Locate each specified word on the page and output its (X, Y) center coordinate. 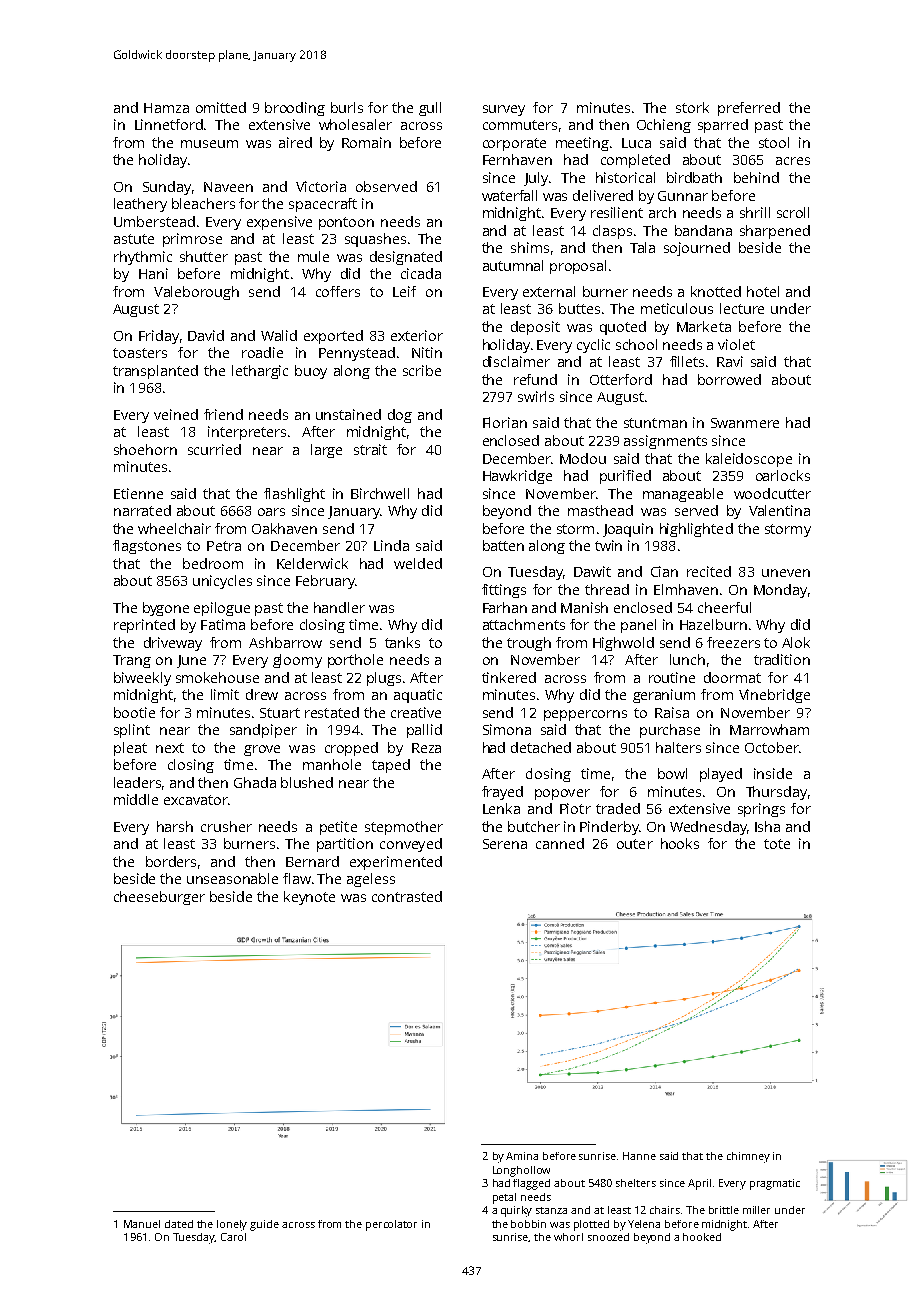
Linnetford (169, 124)
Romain (366, 142)
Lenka (501, 808)
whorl (568, 1237)
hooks (680, 843)
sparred (723, 126)
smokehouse (217, 677)
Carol (233, 1237)
